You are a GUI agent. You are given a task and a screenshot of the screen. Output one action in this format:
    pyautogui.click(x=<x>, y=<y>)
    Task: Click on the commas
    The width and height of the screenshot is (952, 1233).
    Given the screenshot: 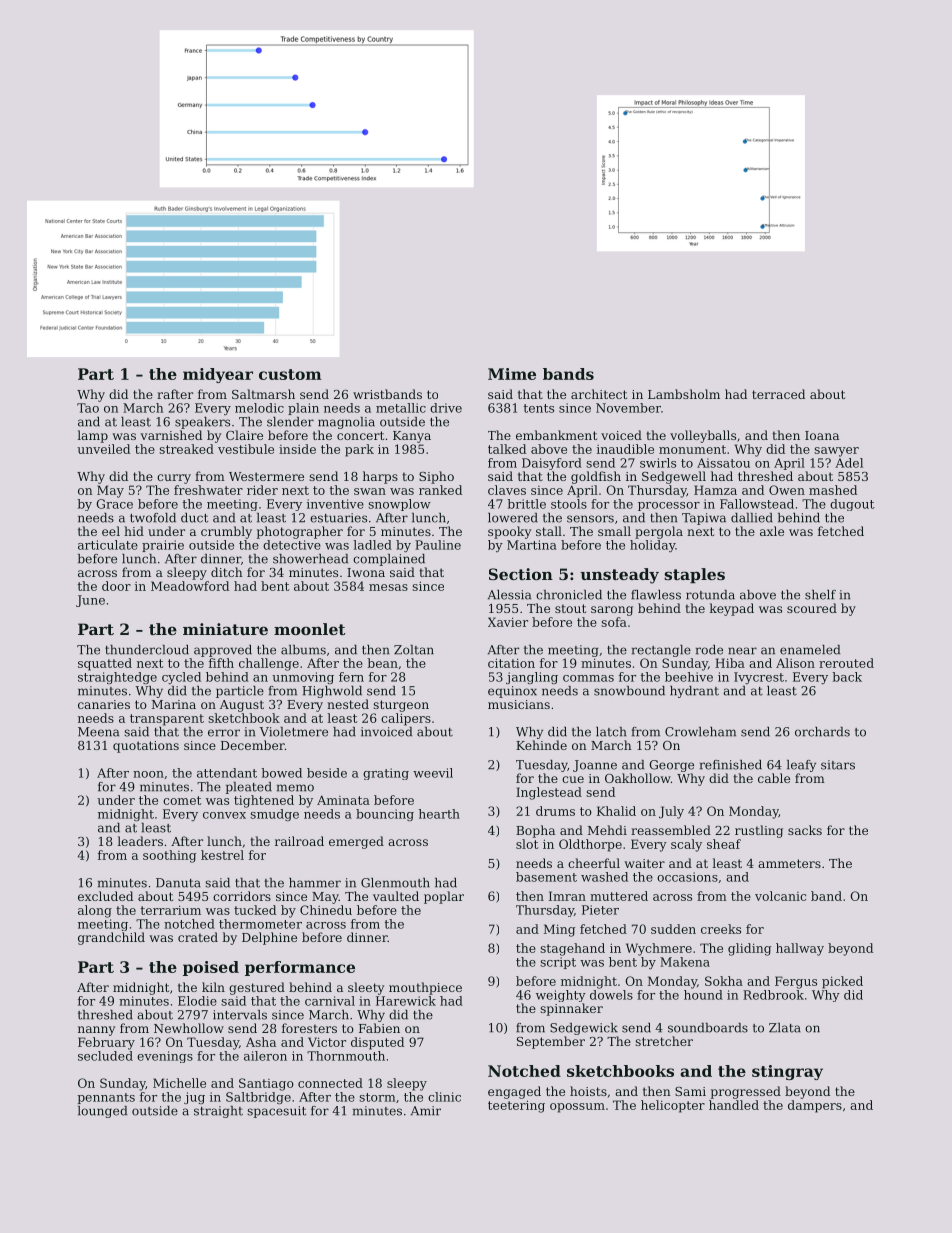 What is the action you would take?
    pyautogui.click(x=588, y=678)
